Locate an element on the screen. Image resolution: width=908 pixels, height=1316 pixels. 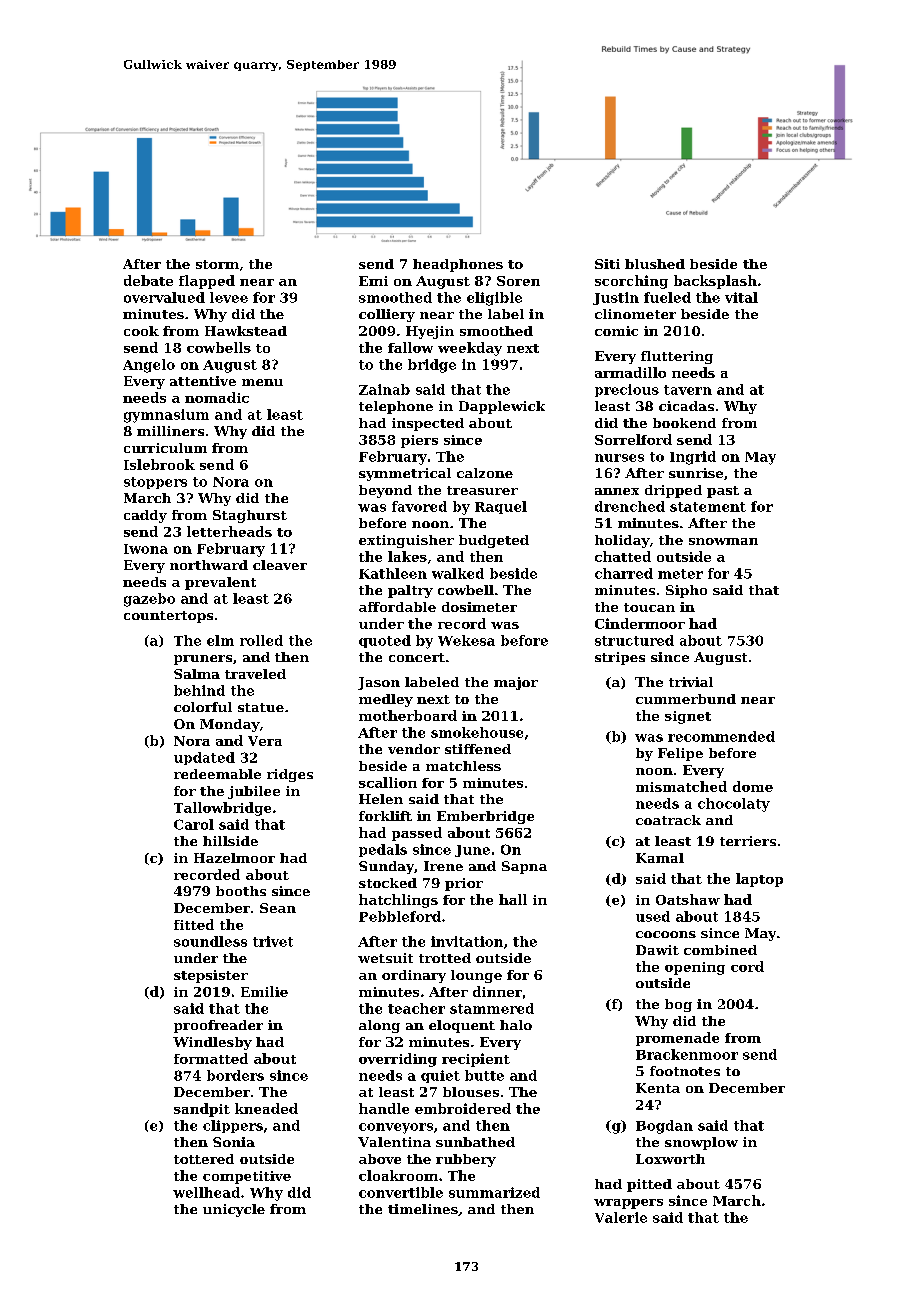
pruners is located at coordinates (203, 660).
